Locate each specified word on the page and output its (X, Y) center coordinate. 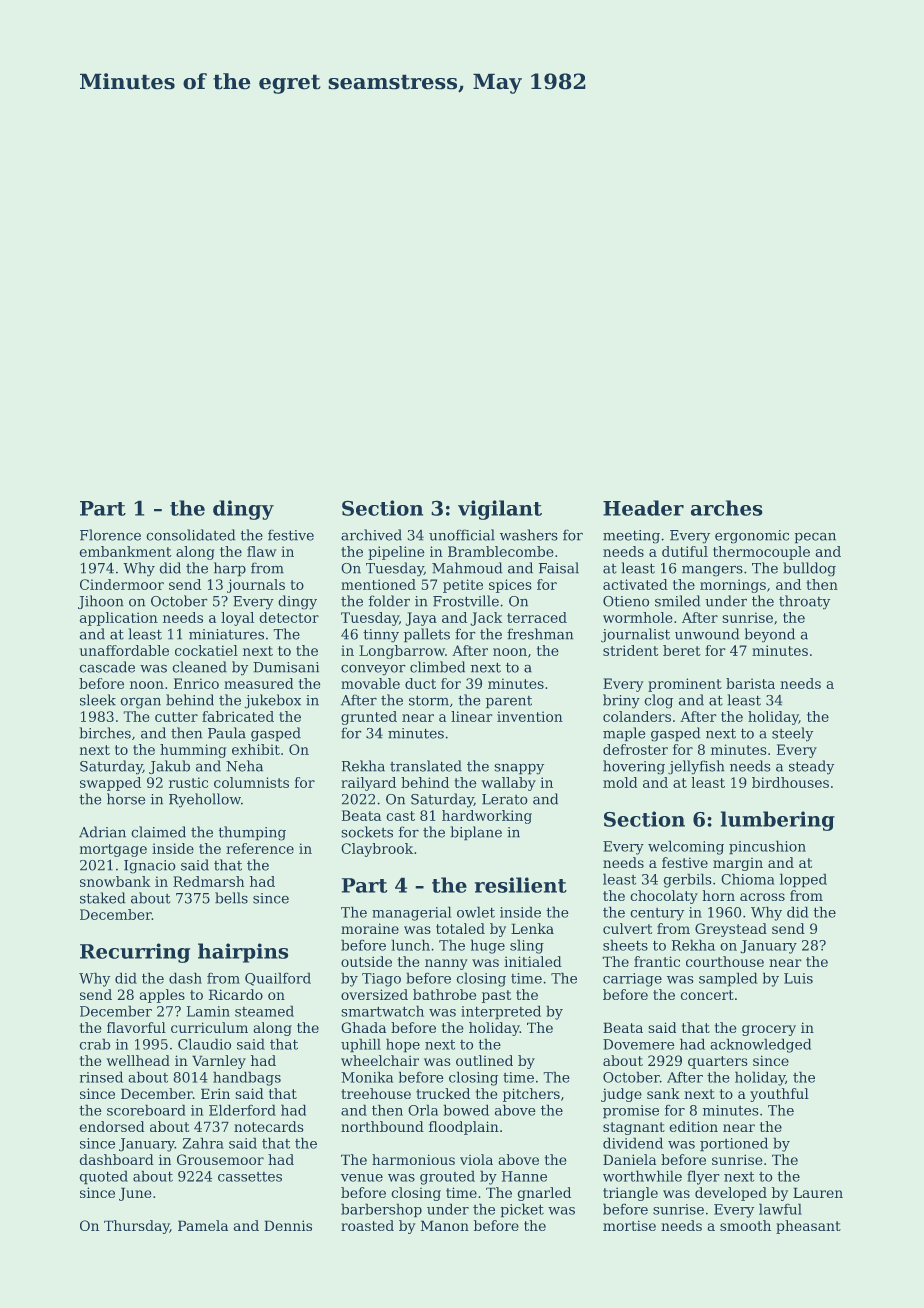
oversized (374, 994)
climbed (437, 667)
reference (260, 848)
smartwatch (382, 1011)
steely (792, 734)
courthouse (725, 961)
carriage (632, 980)
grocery (769, 1030)
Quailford (278, 979)
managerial (412, 913)
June (135, 1194)
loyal (237, 619)
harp (230, 569)
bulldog (809, 569)
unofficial (462, 535)
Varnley (219, 1062)
